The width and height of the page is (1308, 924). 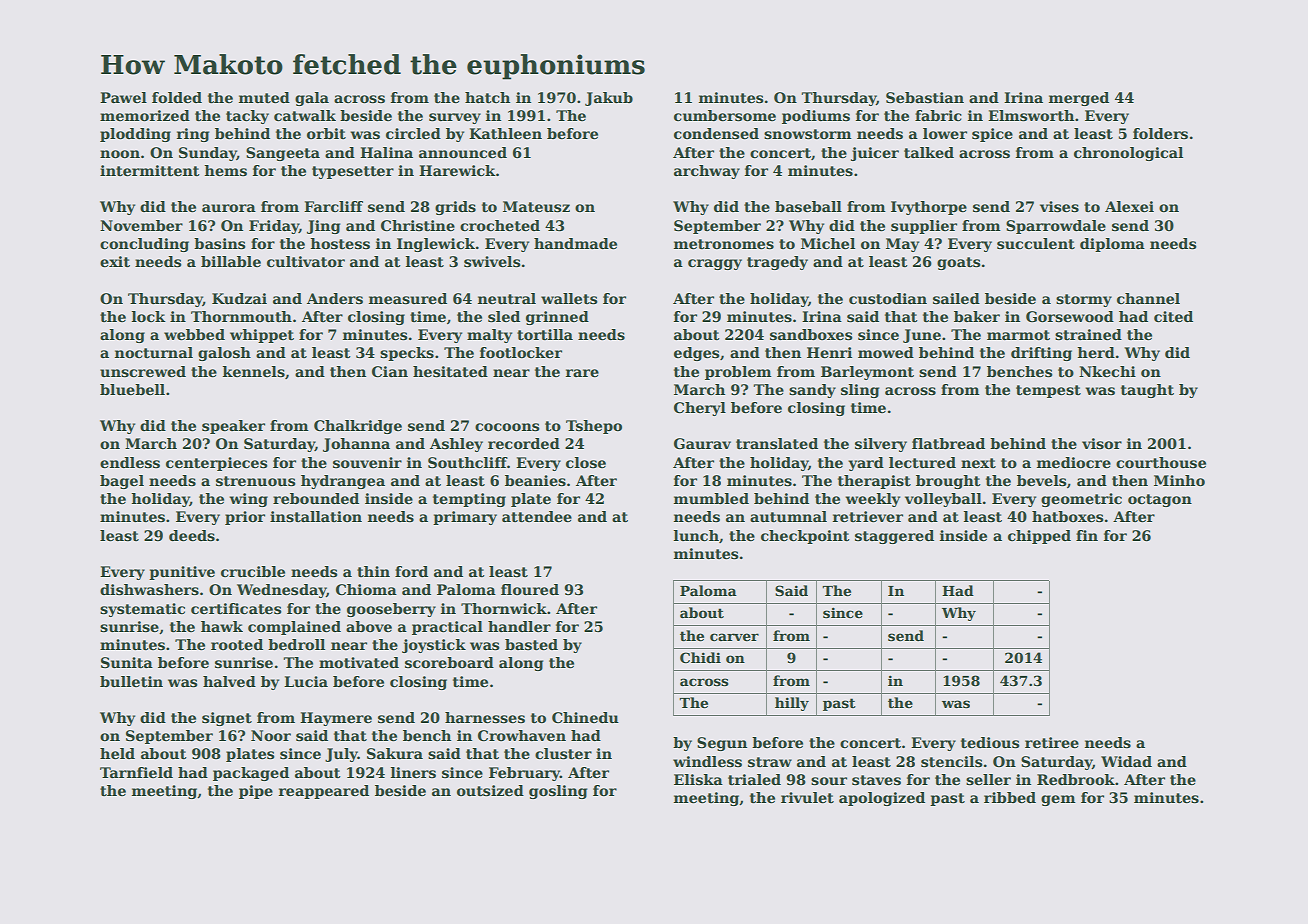 What do you see at coordinates (792, 704) in the page?
I see `hilly` at bounding box center [792, 704].
